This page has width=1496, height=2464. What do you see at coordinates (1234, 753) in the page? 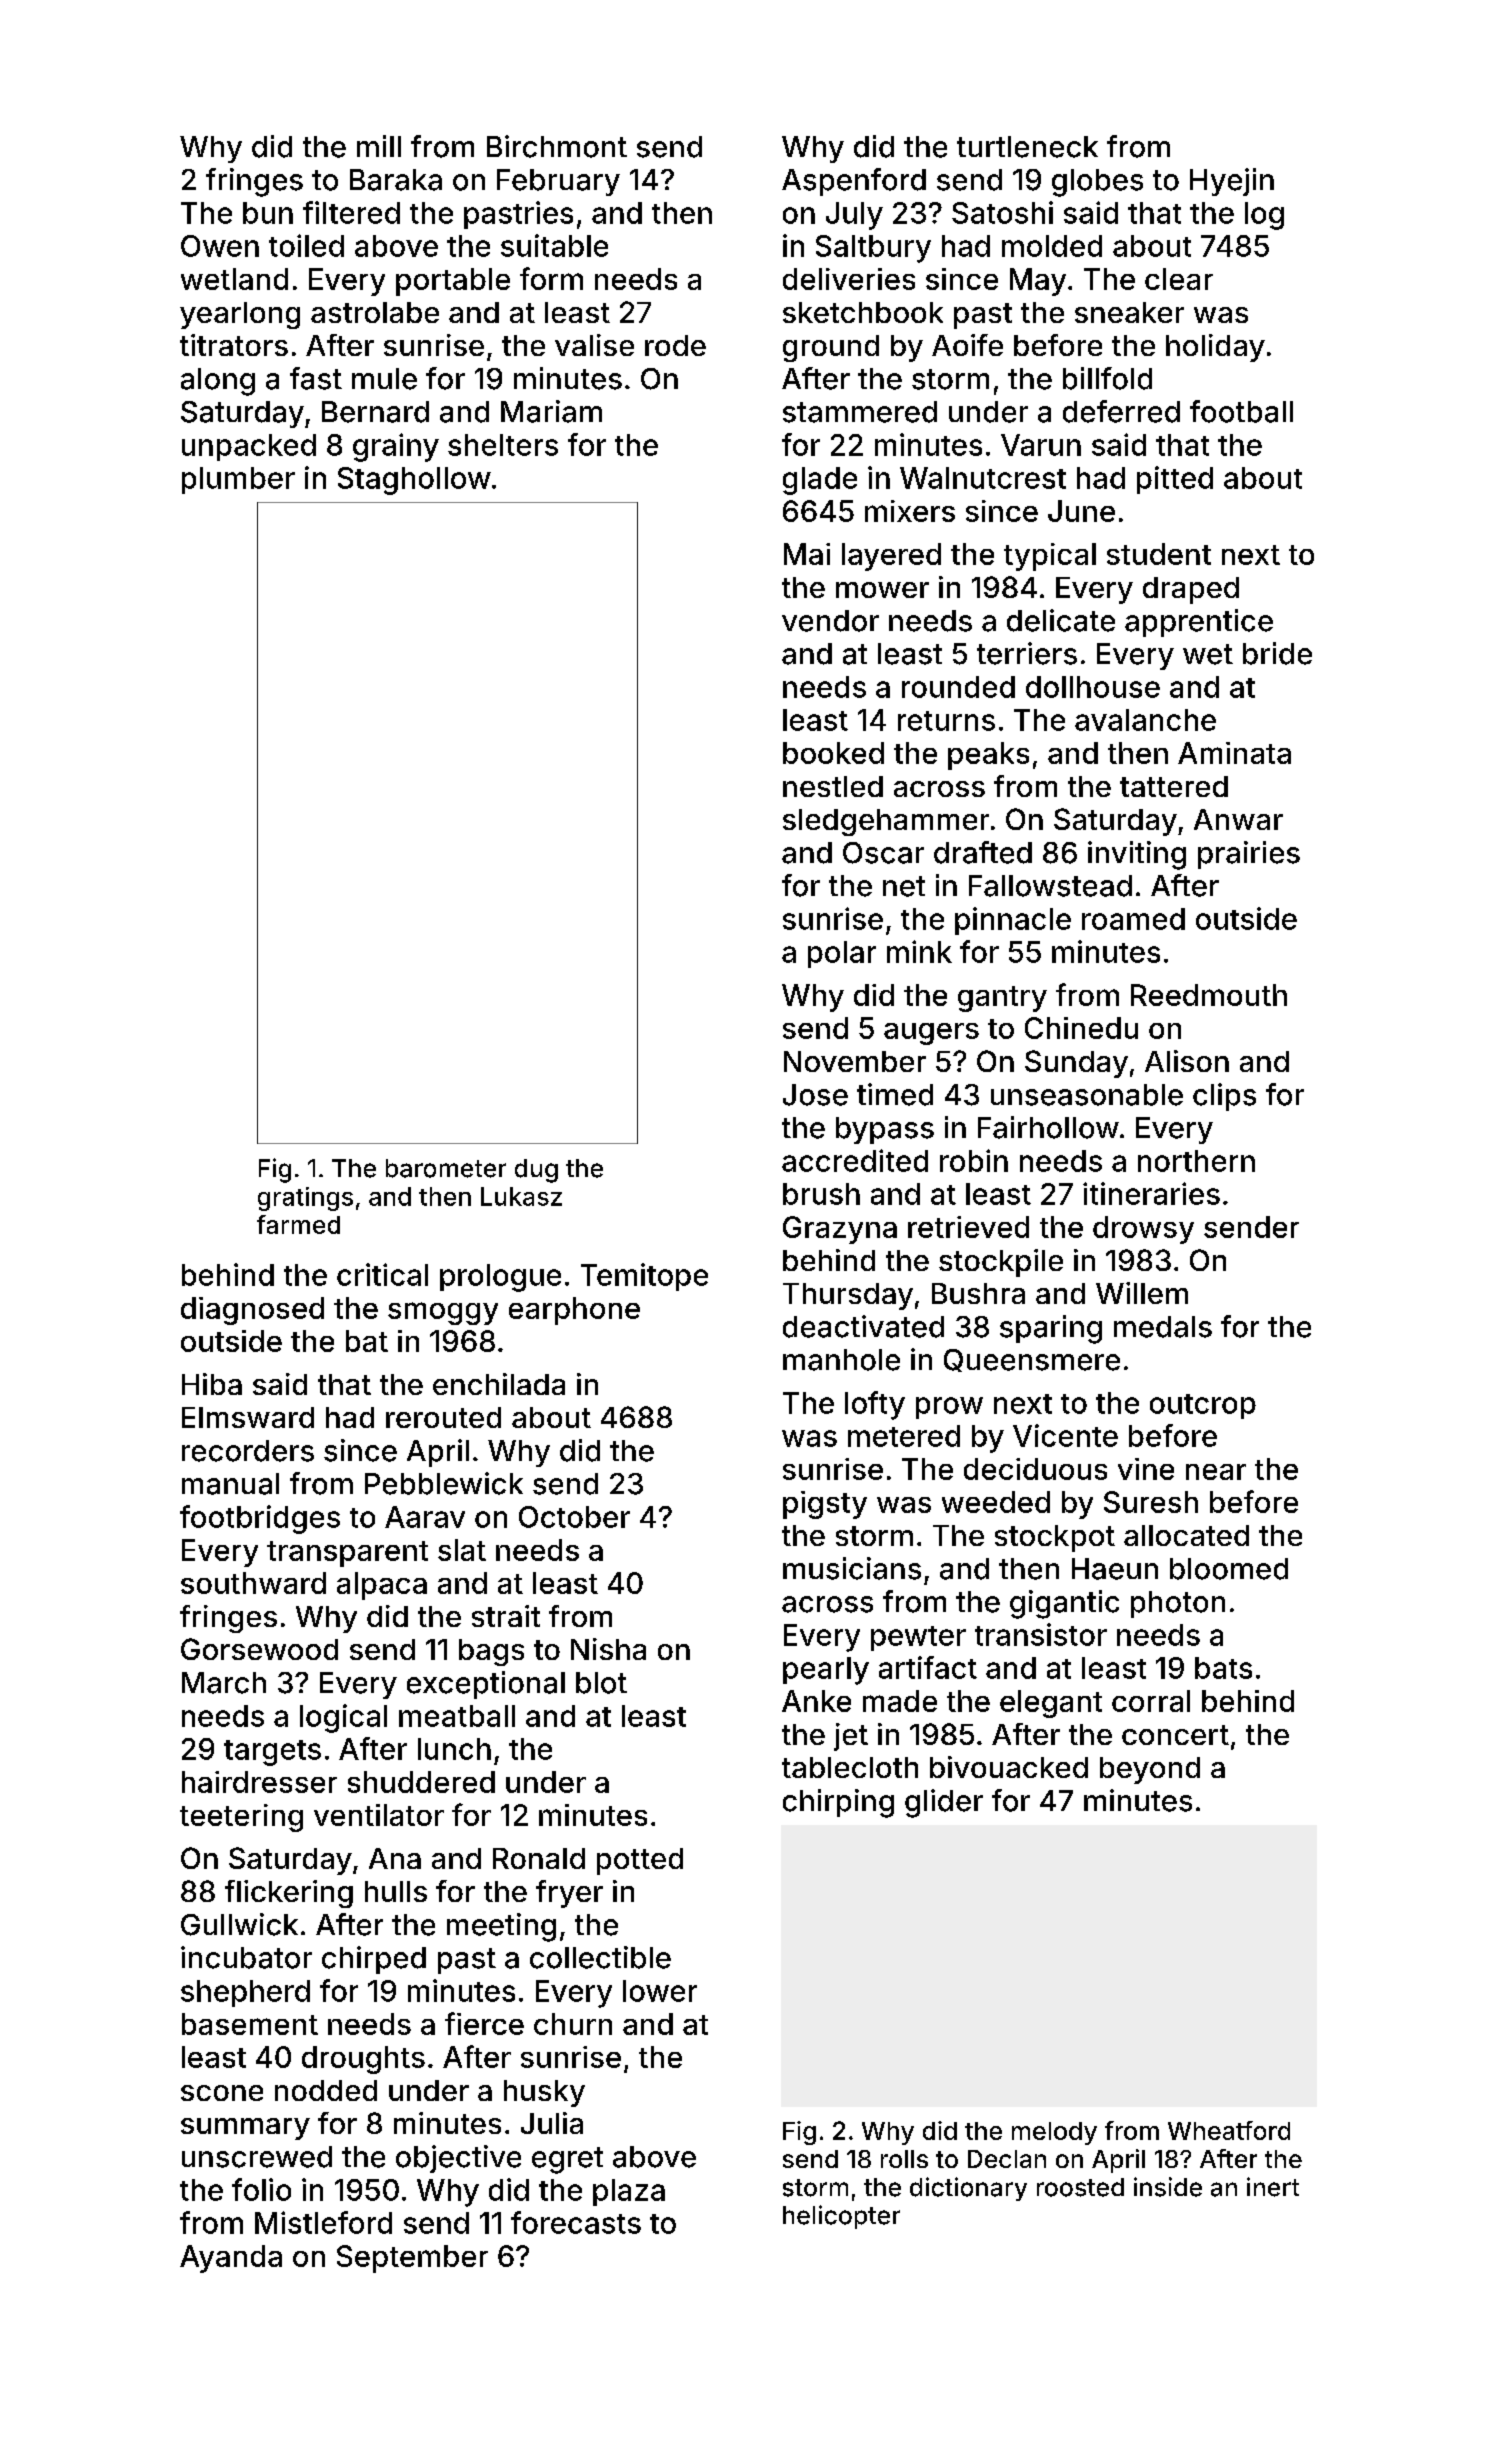
I see `Aminata` at bounding box center [1234, 753].
